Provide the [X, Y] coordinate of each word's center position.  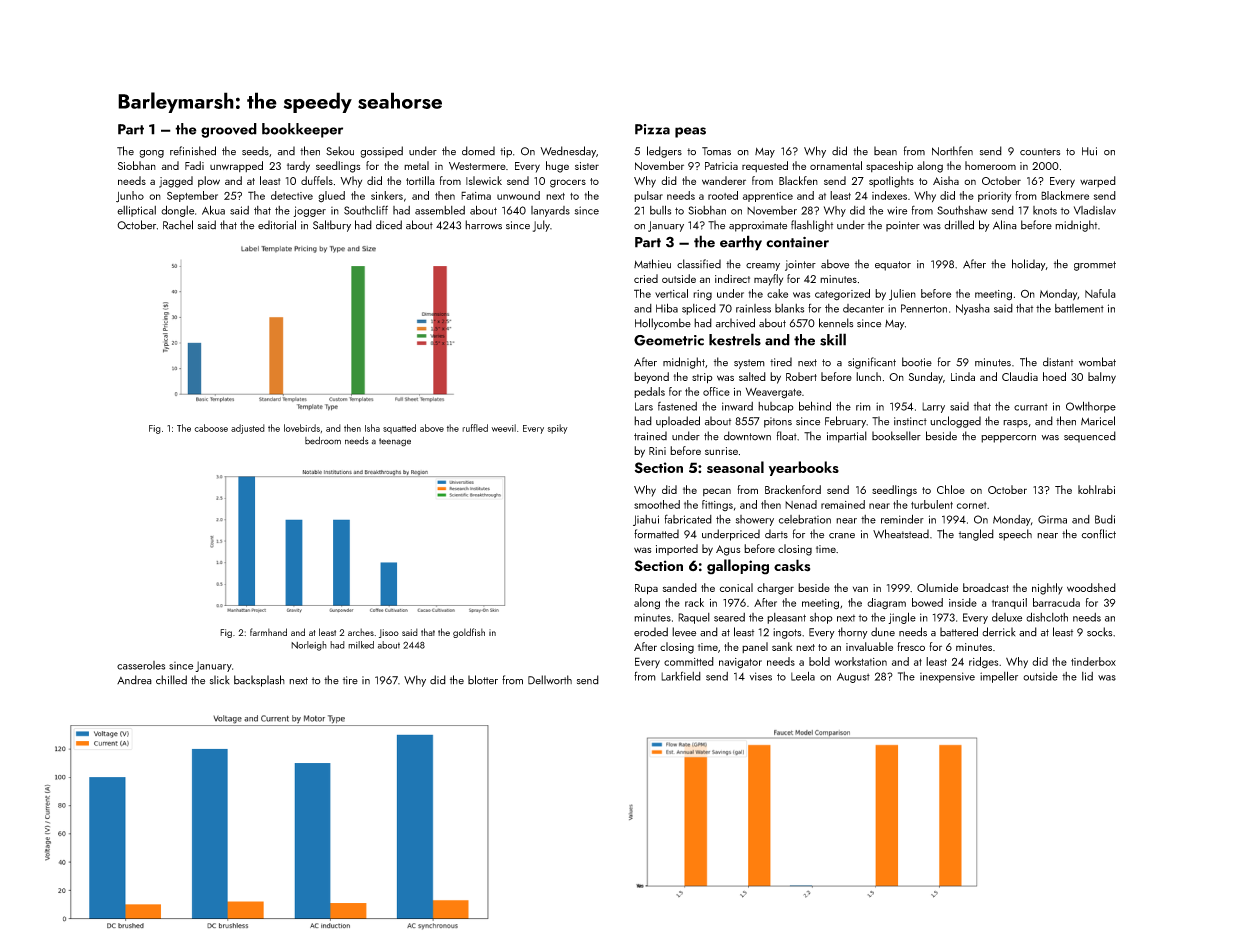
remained [843, 504]
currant [1031, 407]
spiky [558, 429]
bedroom [323, 441]
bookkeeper [302, 130]
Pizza [652, 129]
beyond [651, 378]
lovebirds [302, 428]
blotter [483, 680]
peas [690, 132]
